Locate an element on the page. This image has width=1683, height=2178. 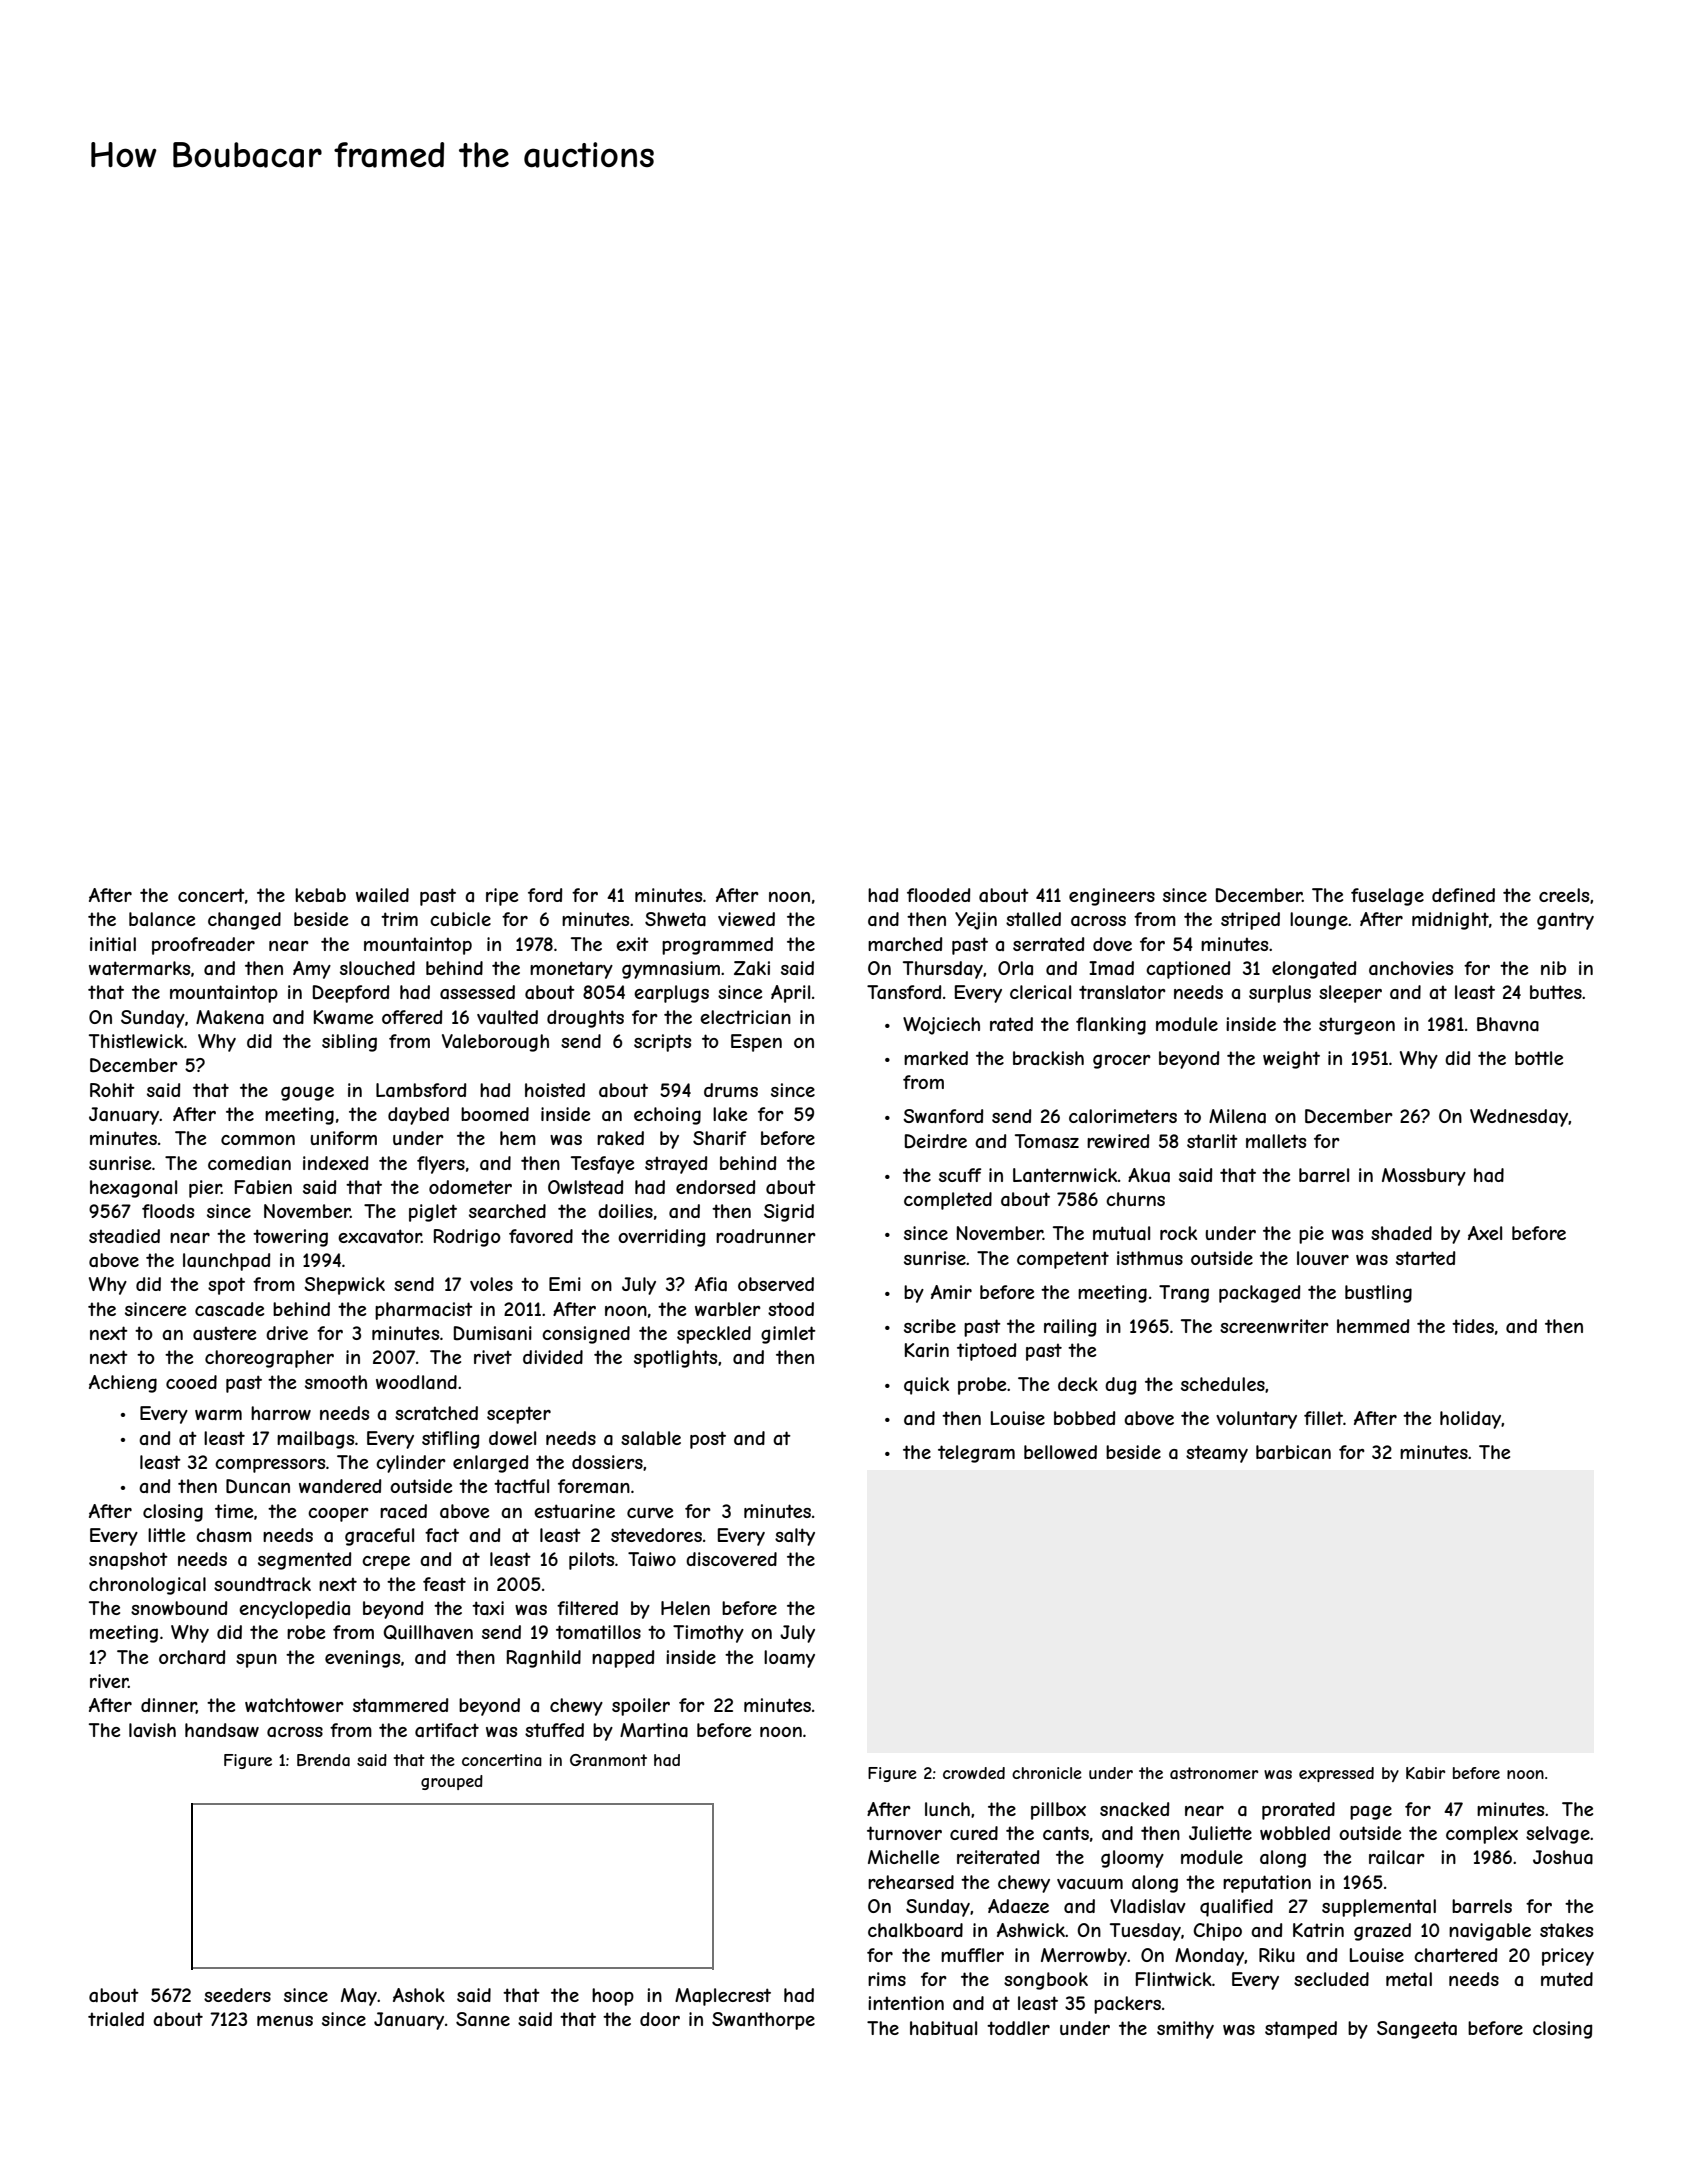
menus is located at coordinates (285, 2021).
